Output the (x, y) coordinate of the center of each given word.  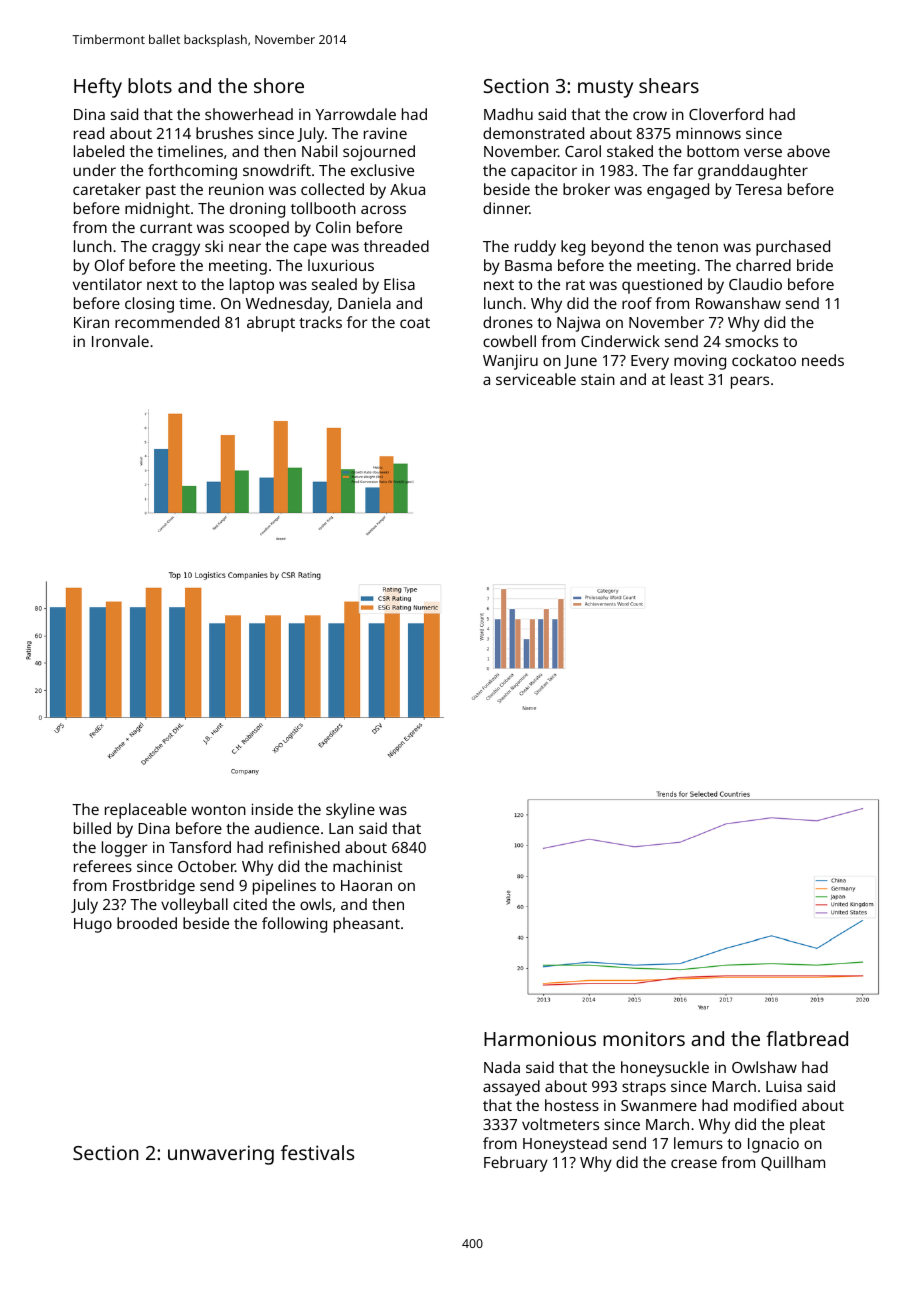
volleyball (194, 906)
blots (150, 85)
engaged (678, 191)
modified (765, 1105)
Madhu (508, 114)
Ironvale (120, 341)
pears (750, 382)
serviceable (536, 379)
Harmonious (540, 1038)
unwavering (221, 1155)
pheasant (367, 925)
